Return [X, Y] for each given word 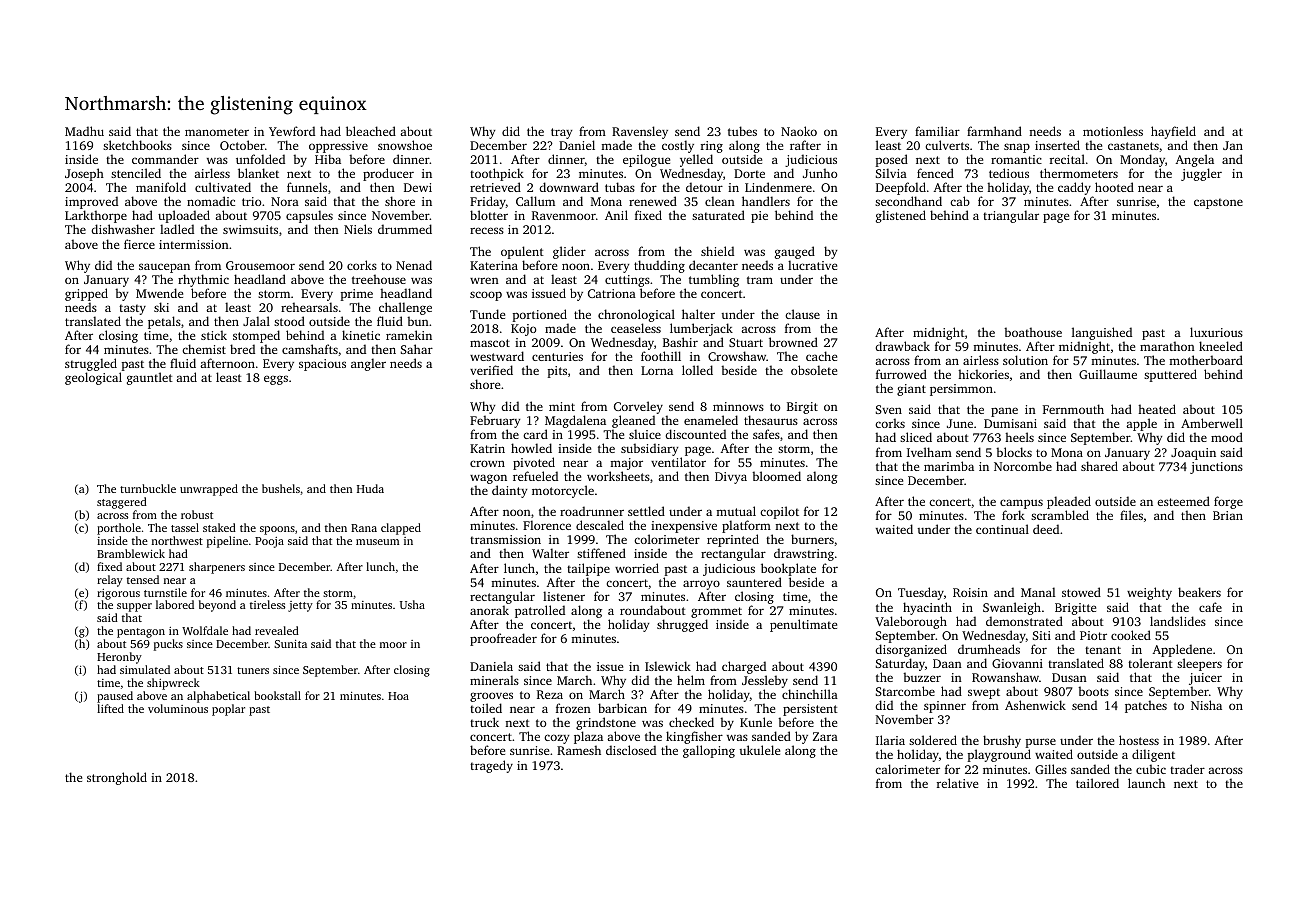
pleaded [1069, 502]
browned [793, 342]
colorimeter [667, 539]
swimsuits [250, 229]
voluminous [178, 708]
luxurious [1216, 332]
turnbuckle [148, 488]
